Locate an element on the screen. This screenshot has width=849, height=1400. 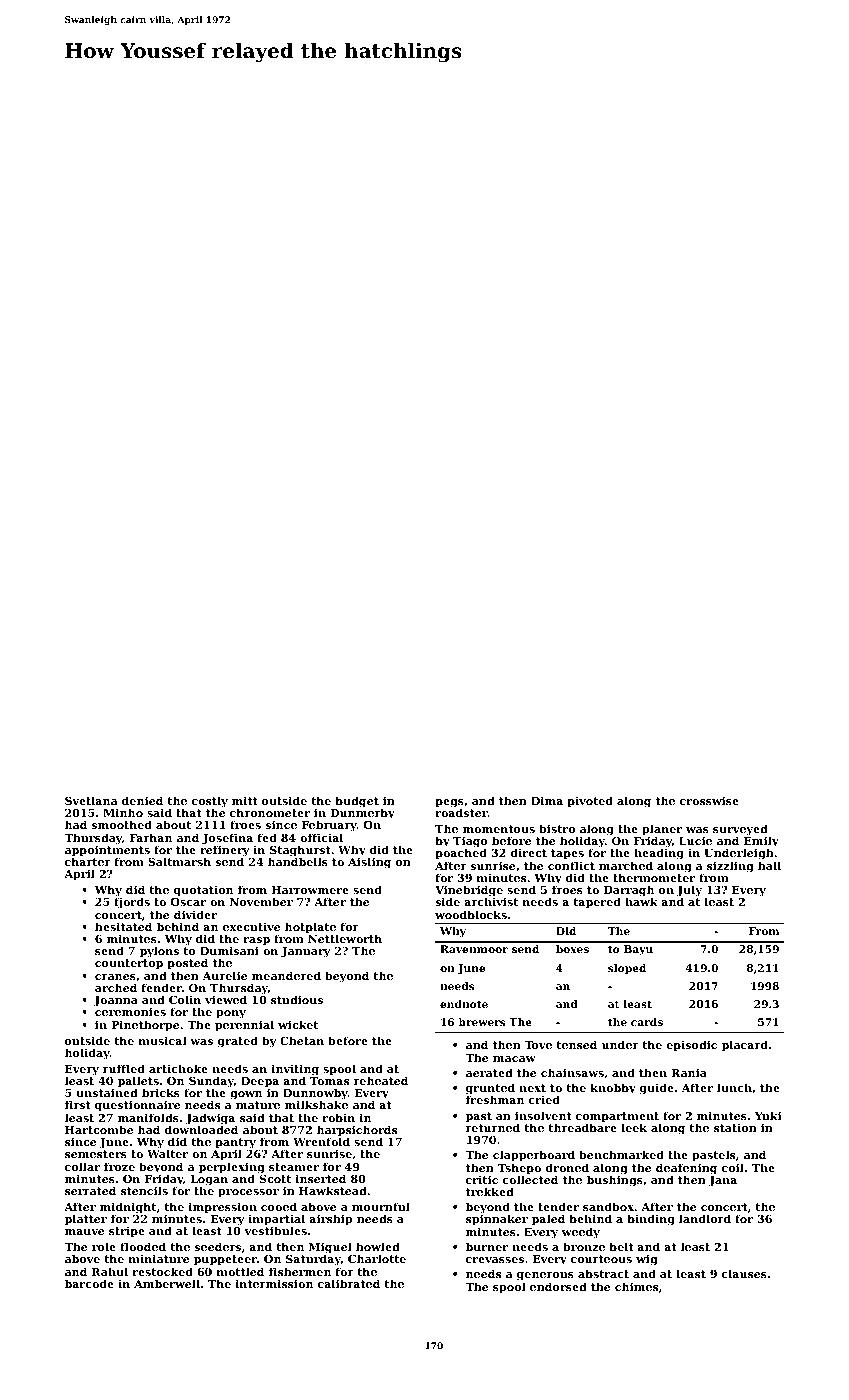
burner is located at coordinates (487, 1246).
